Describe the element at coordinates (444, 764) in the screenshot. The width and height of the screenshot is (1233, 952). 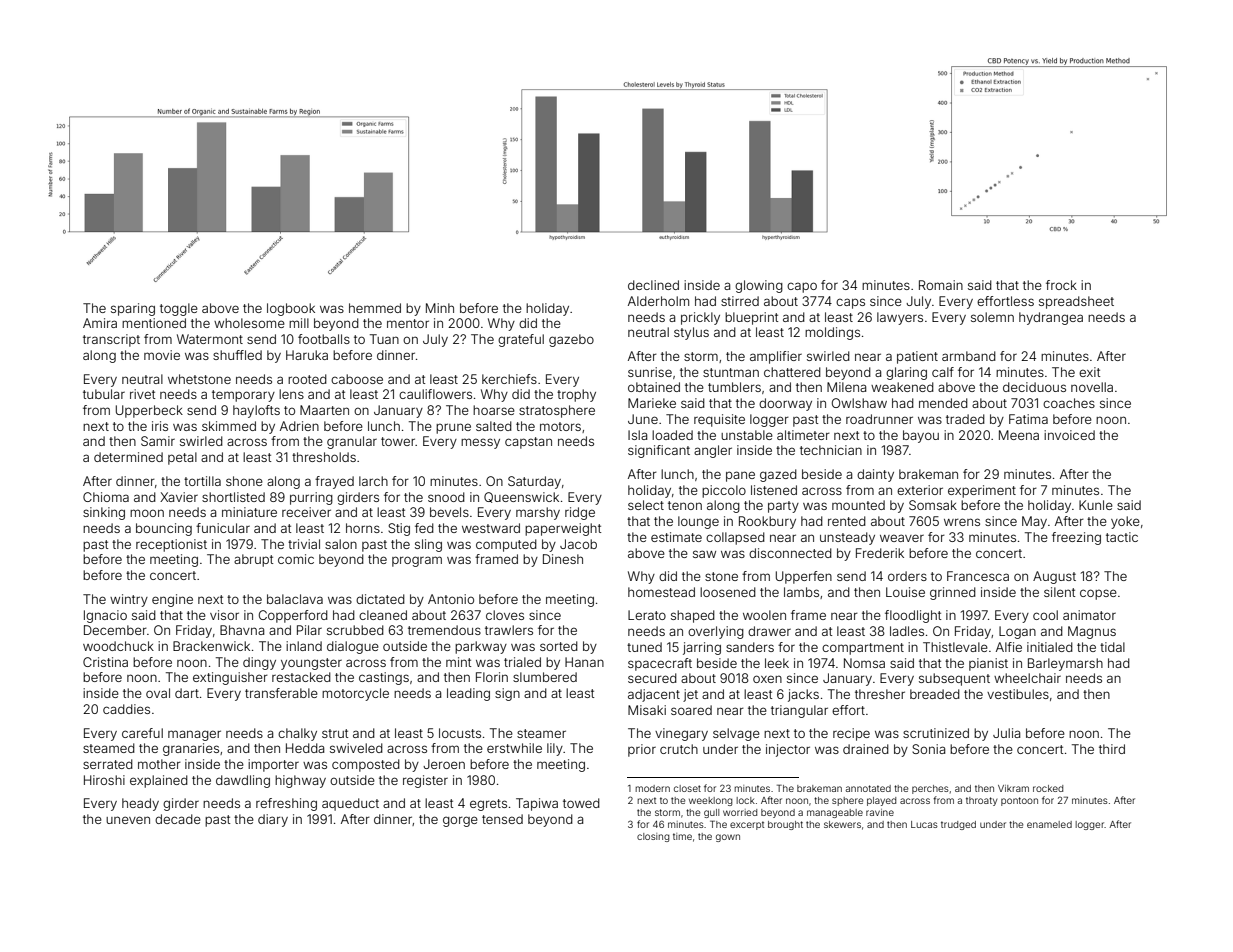
I see `Jeroen` at that location.
